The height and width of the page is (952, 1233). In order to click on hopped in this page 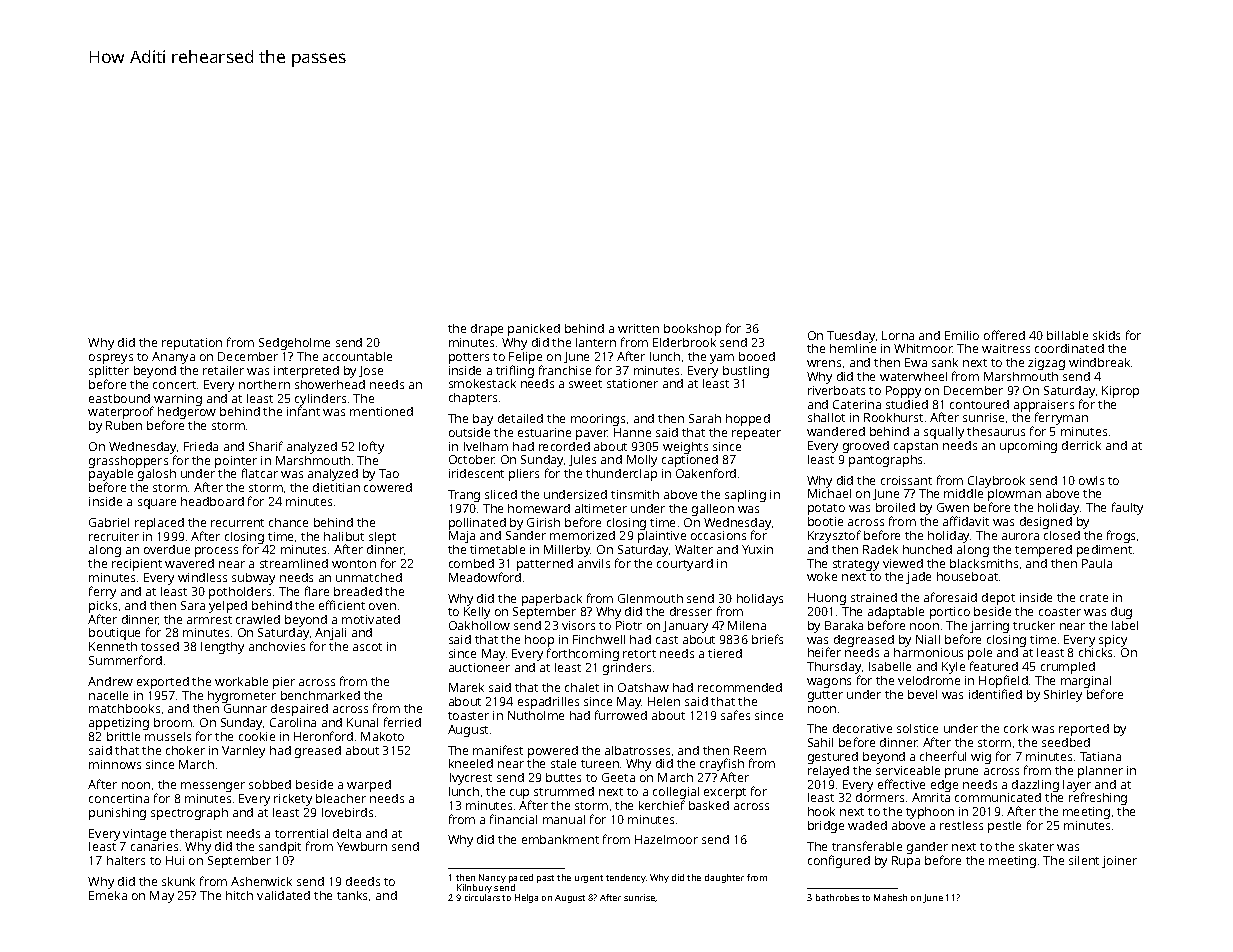, I will do `click(748, 420)`.
